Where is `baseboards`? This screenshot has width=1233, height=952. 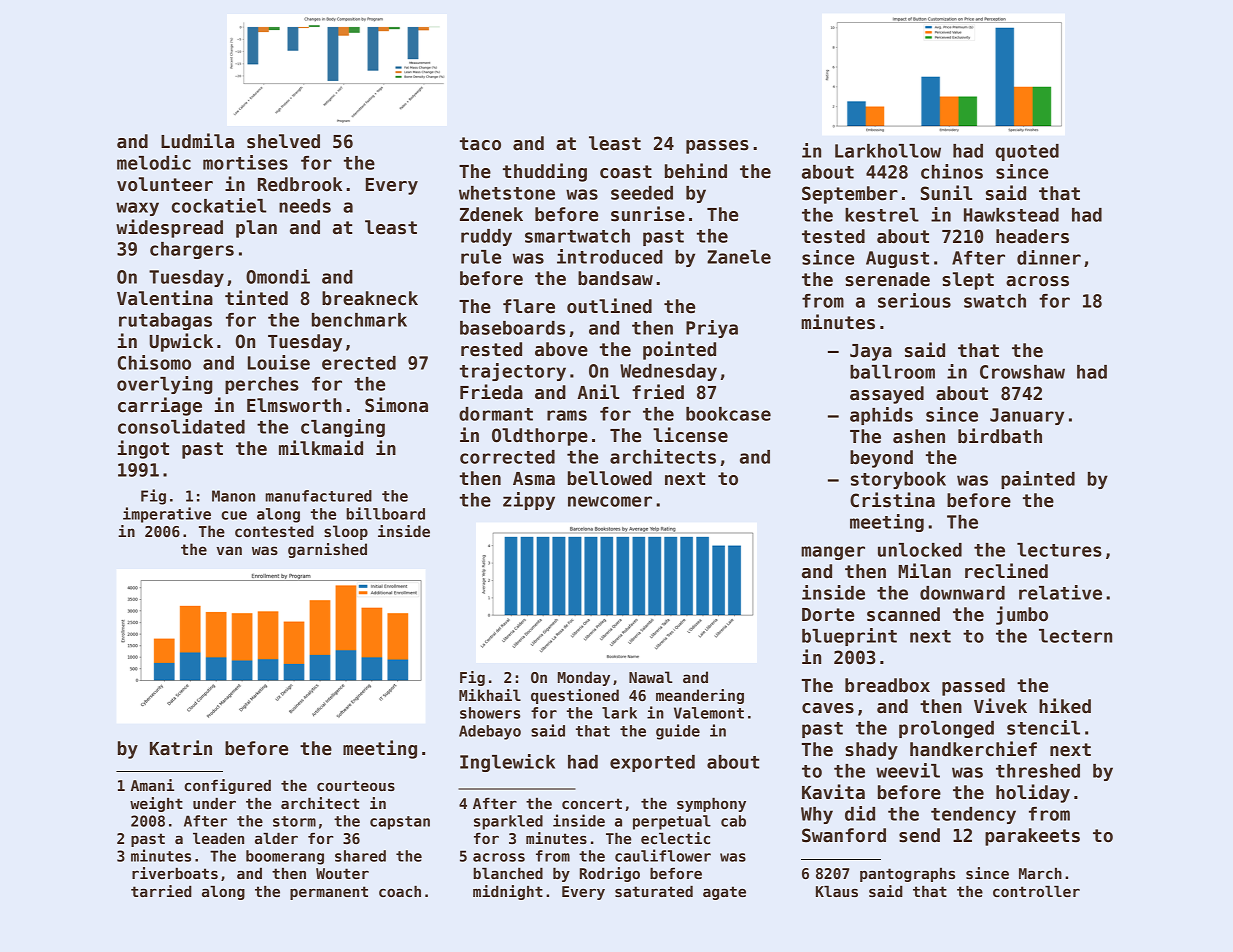 baseboards is located at coordinates (512, 328).
